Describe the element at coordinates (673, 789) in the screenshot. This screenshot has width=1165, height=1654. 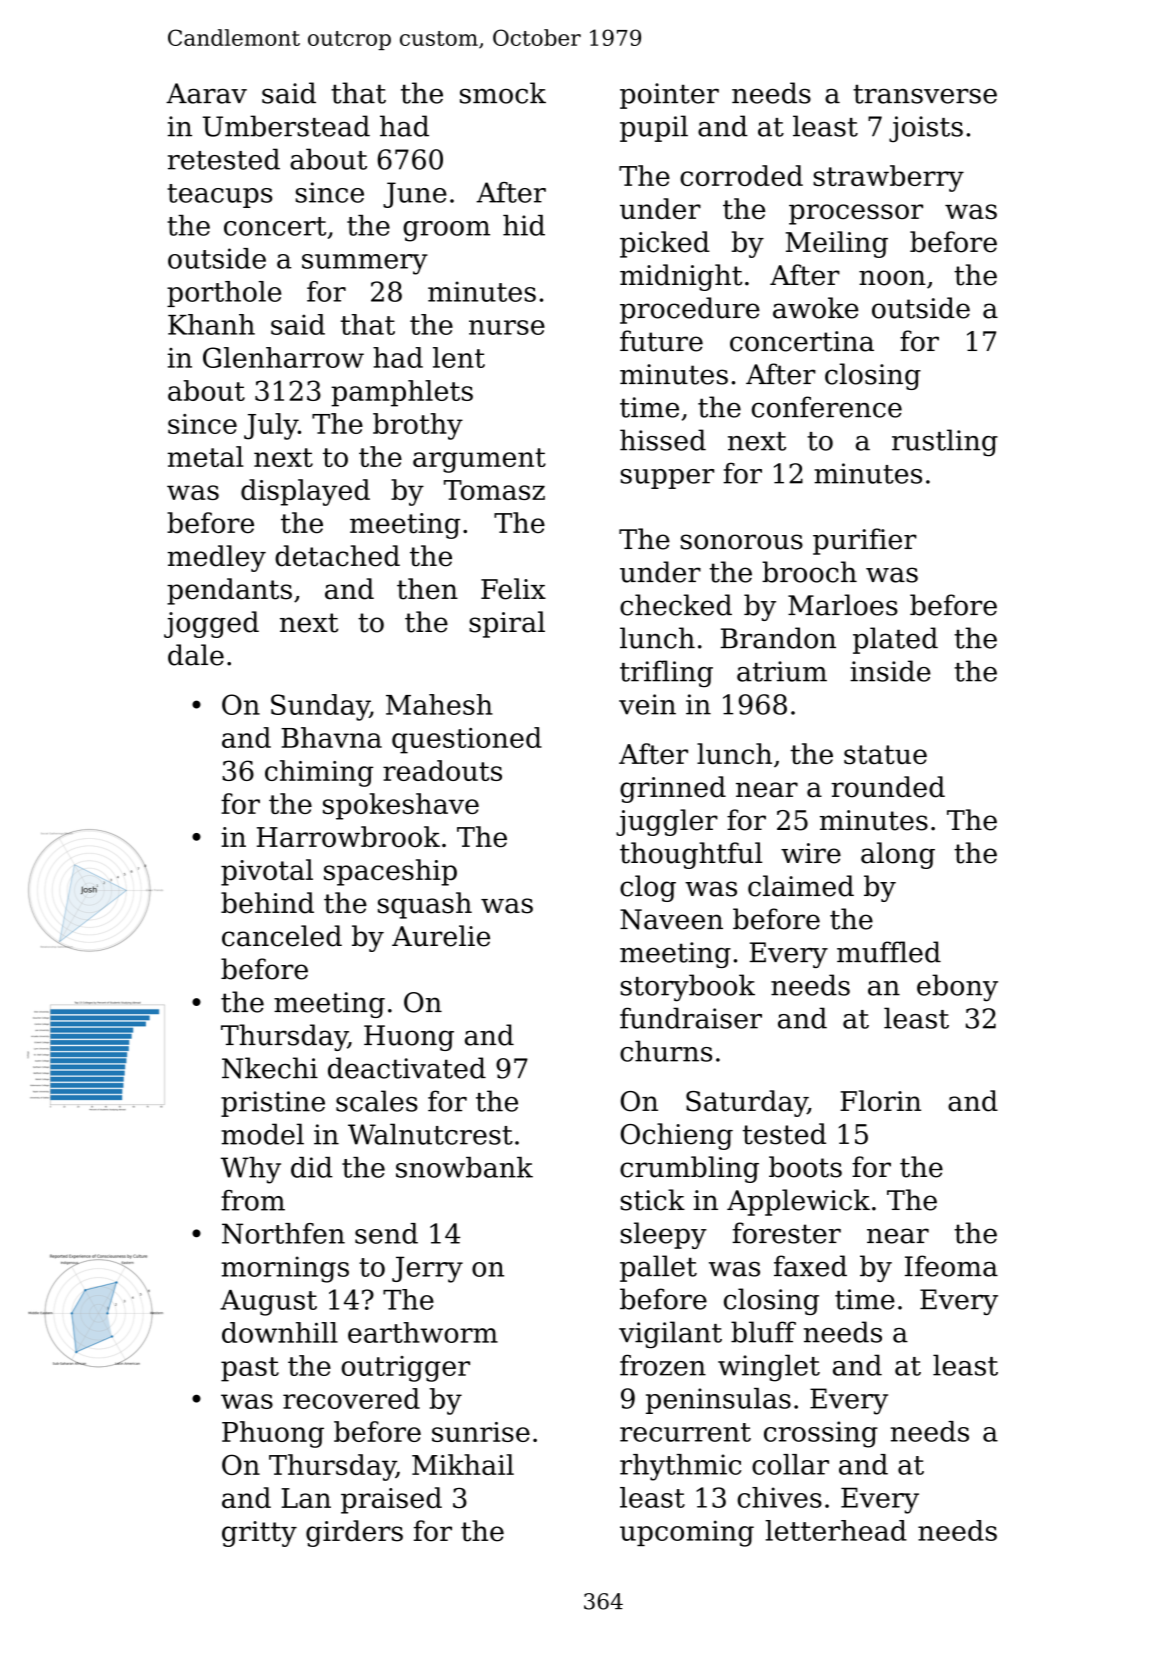
I see `grinned` at that location.
